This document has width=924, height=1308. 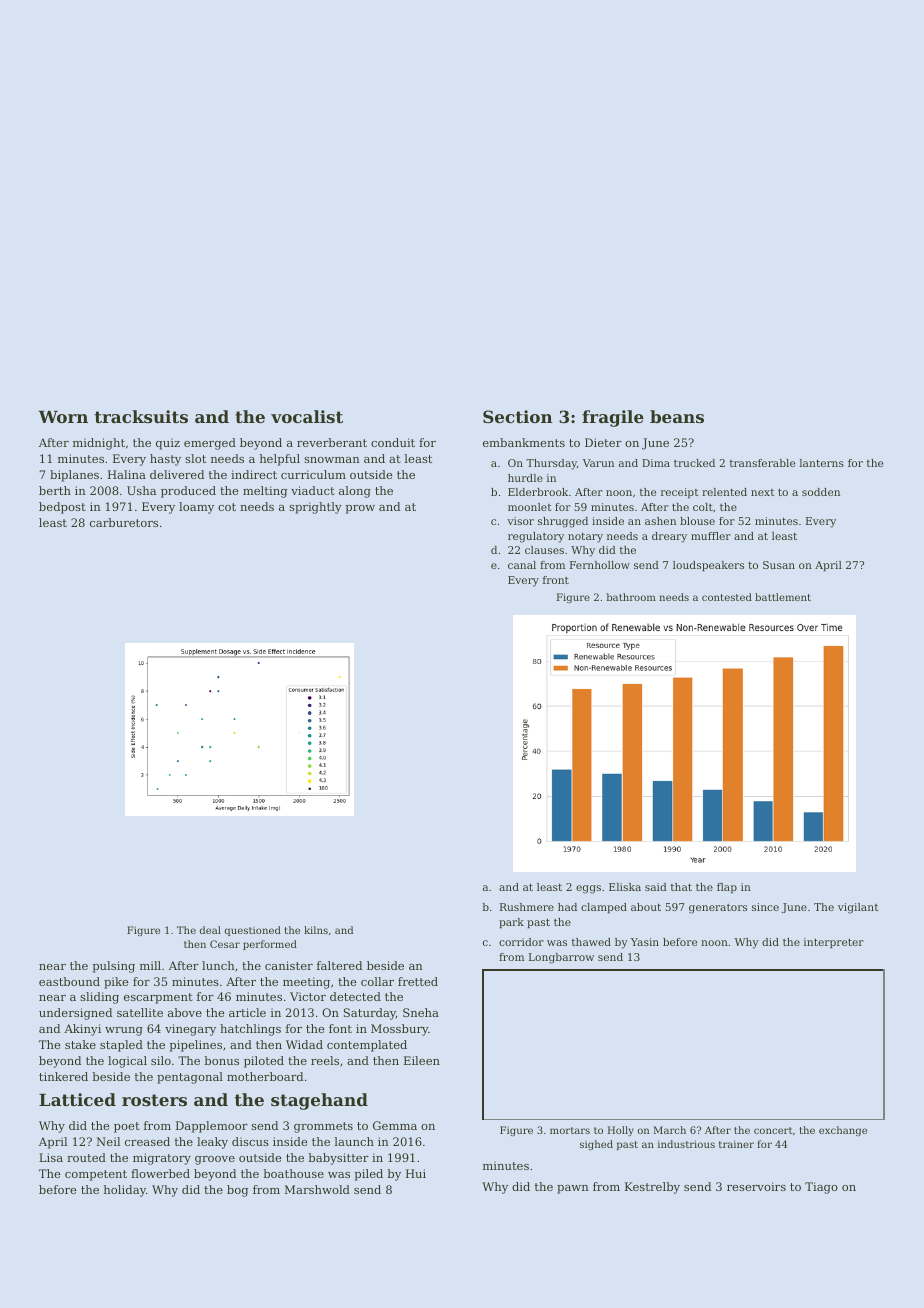 What do you see at coordinates (858, 908) in the document?
I see `vigilant` at bounding box center [858, 908].
